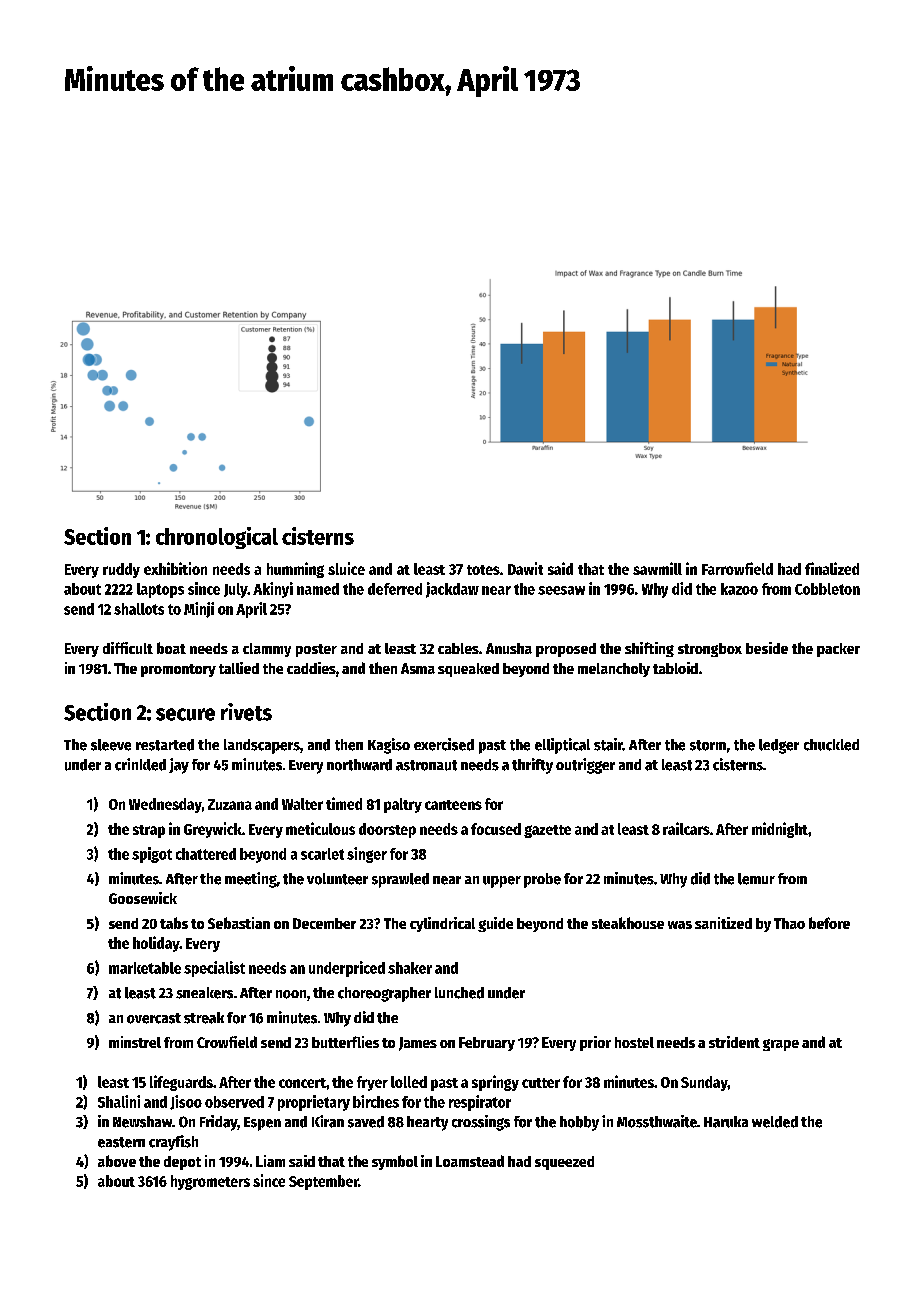 This image has width=924, height=1308. What do you see at coordinates (217, 538) in the image?
I see `chronological` at bounding box center [217, 538].
